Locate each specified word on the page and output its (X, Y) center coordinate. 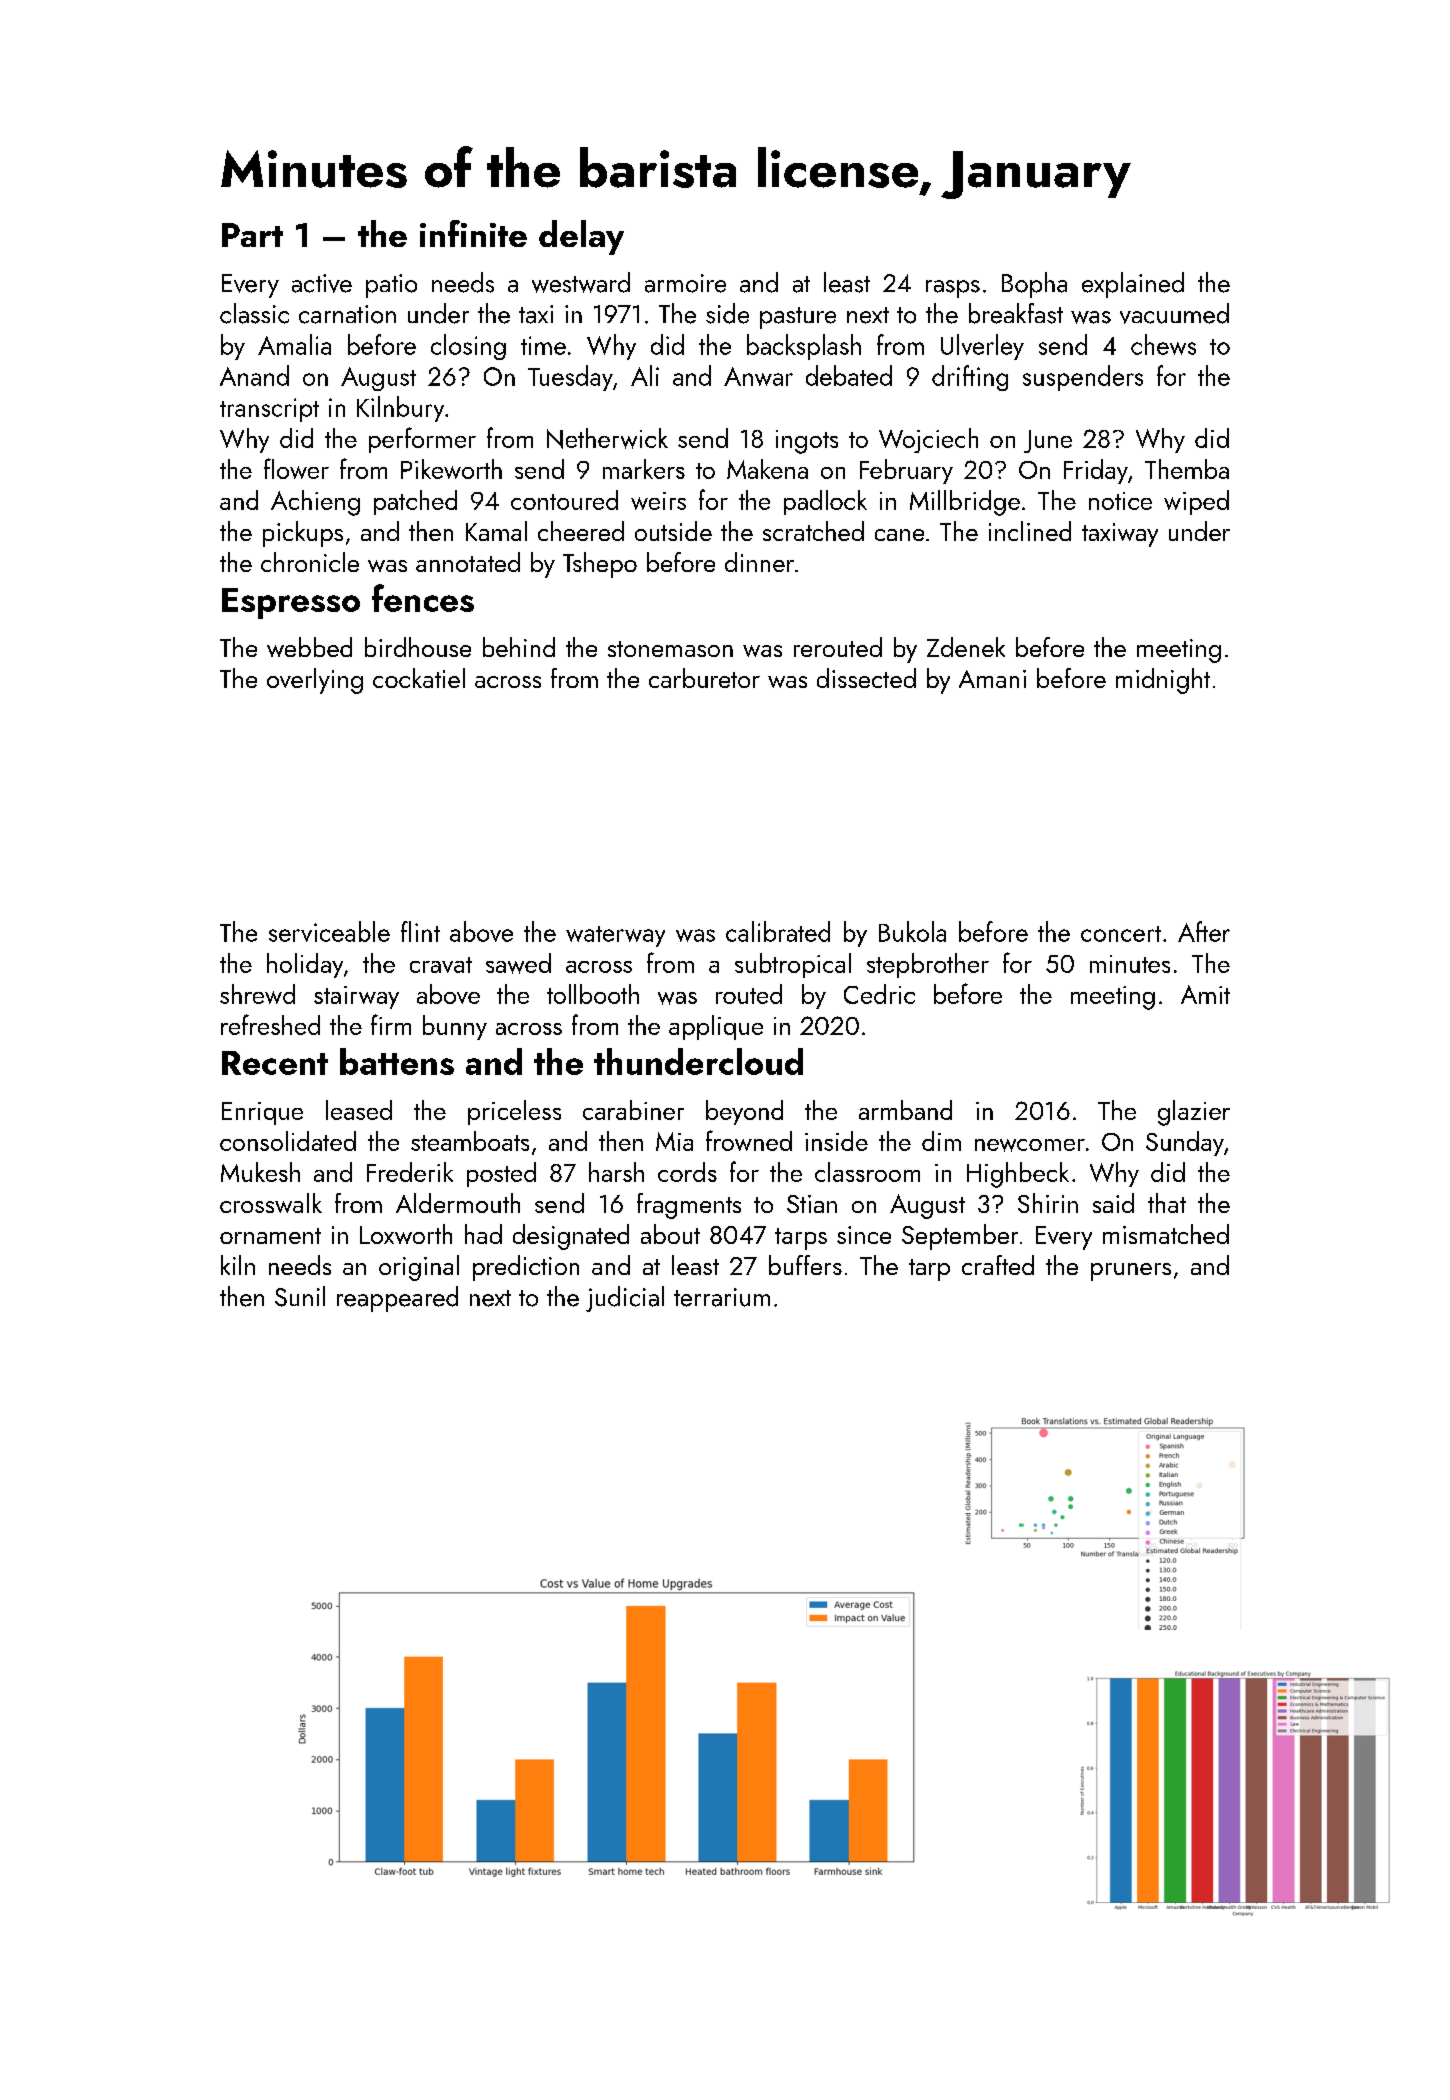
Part (252, 235)
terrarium (722, 1297)
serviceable (329, 931)
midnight (1163, 681)
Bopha (1034, 285)
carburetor (704, 678)
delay (581, 237)
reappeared (397, 1299)
